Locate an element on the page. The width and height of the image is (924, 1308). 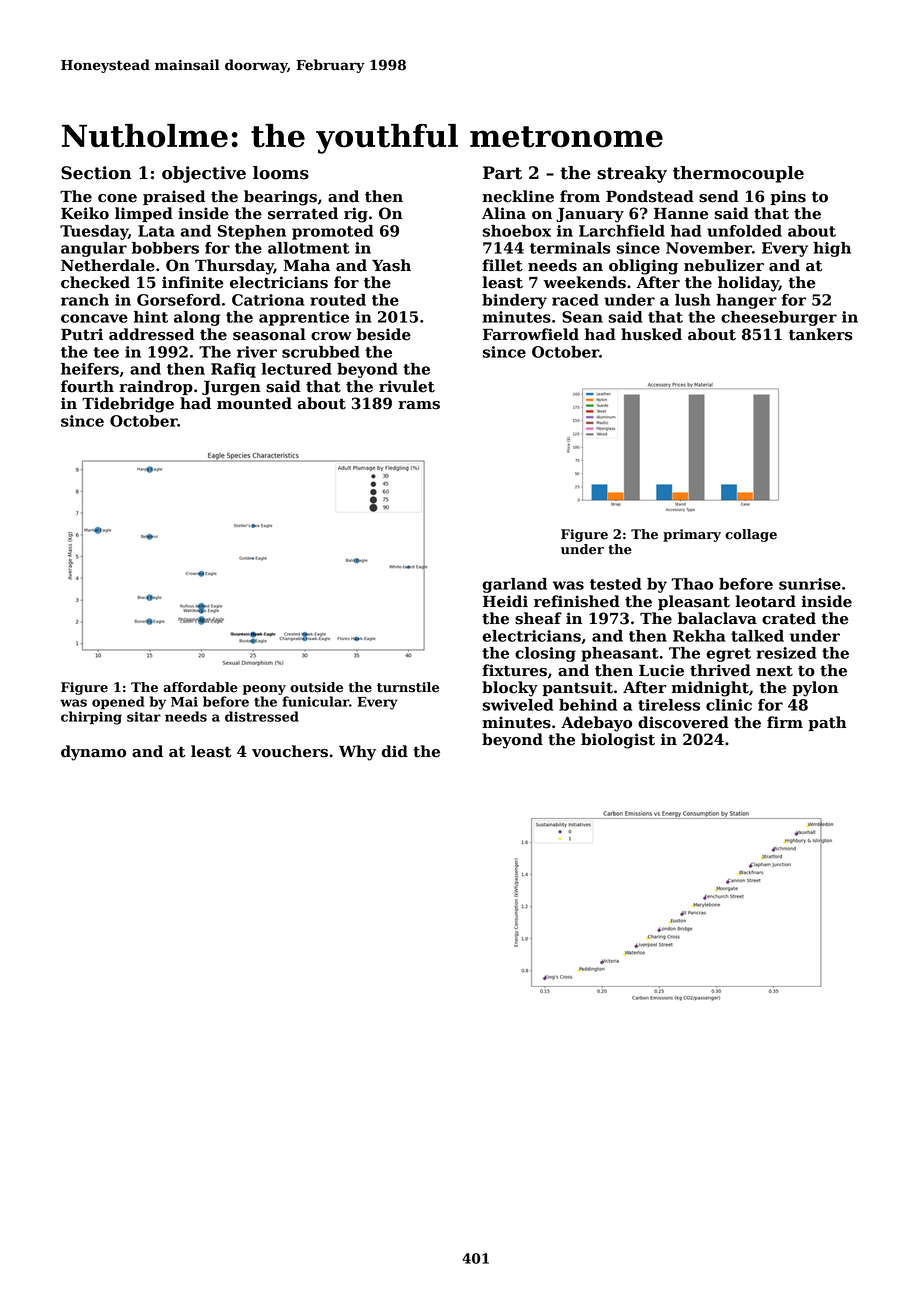
objective is located at coordinates (204, 174).
